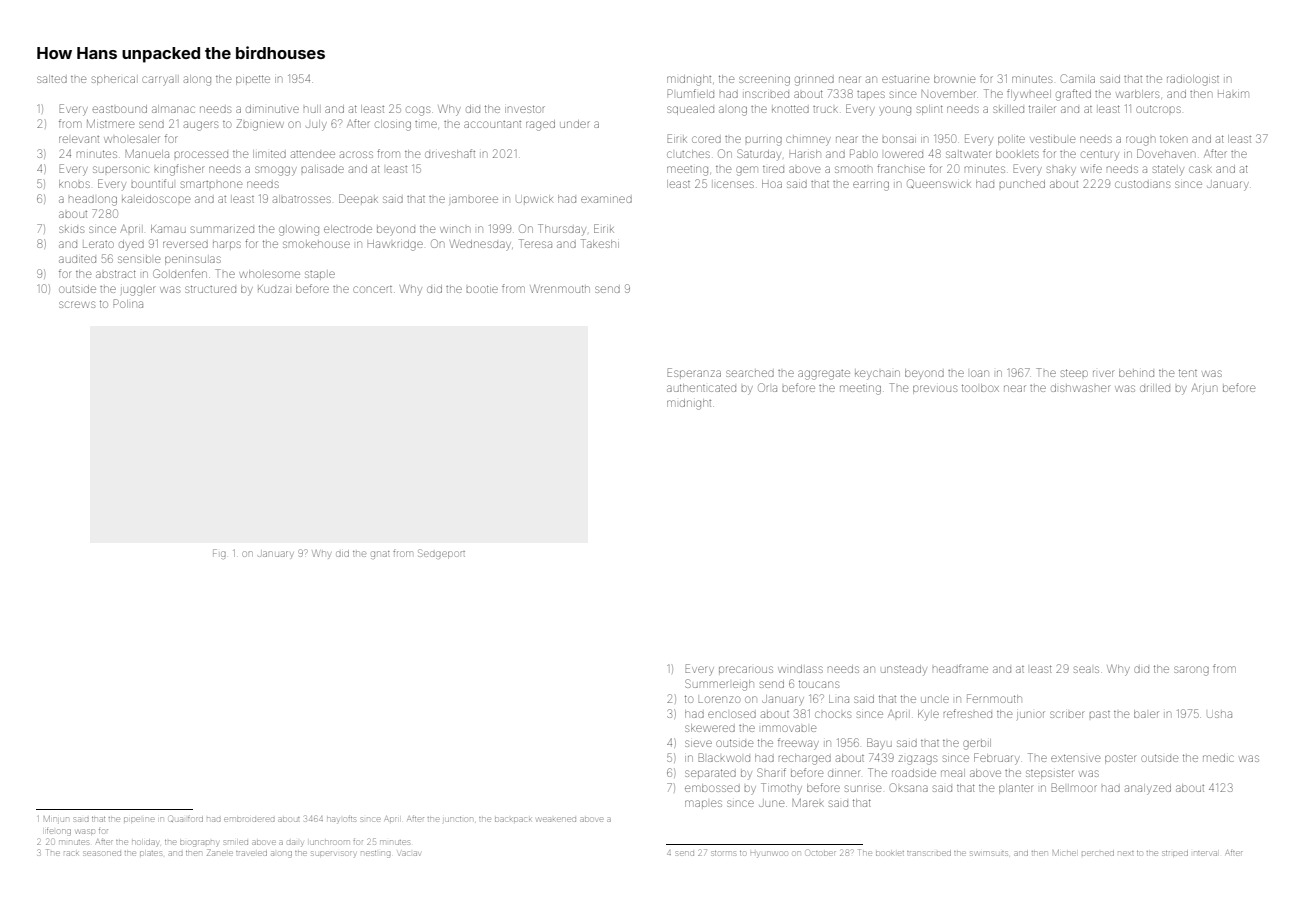 This screenshot has width=1308, height=924. What do you see at coordinates (954, 79) in the screenshot?
I see `brownie` at bounding box center [954, 79].
